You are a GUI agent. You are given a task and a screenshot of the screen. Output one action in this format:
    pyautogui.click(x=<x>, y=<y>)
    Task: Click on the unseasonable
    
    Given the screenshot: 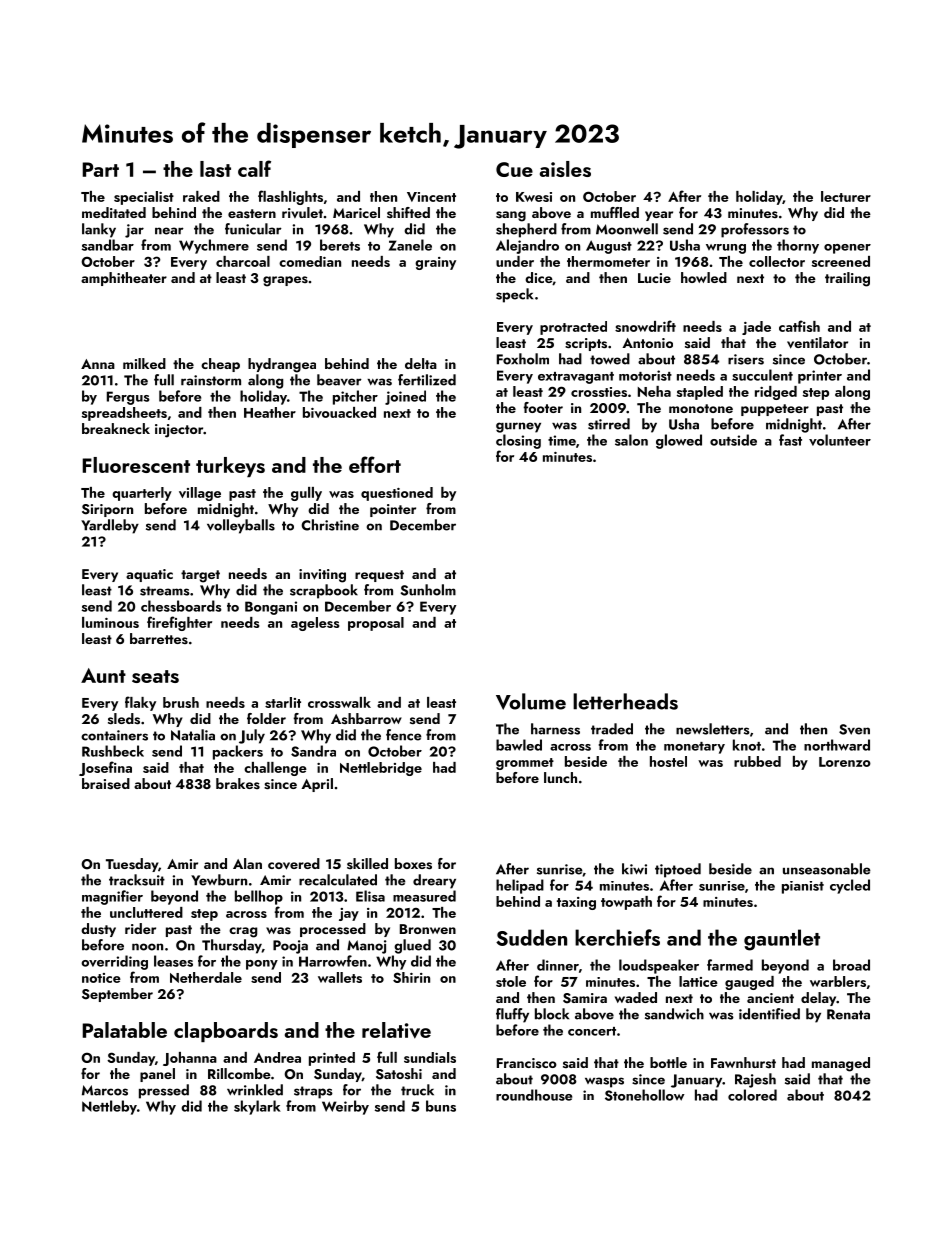 What is the action you would take?
    pyautogui.click(x=827, y=869)
